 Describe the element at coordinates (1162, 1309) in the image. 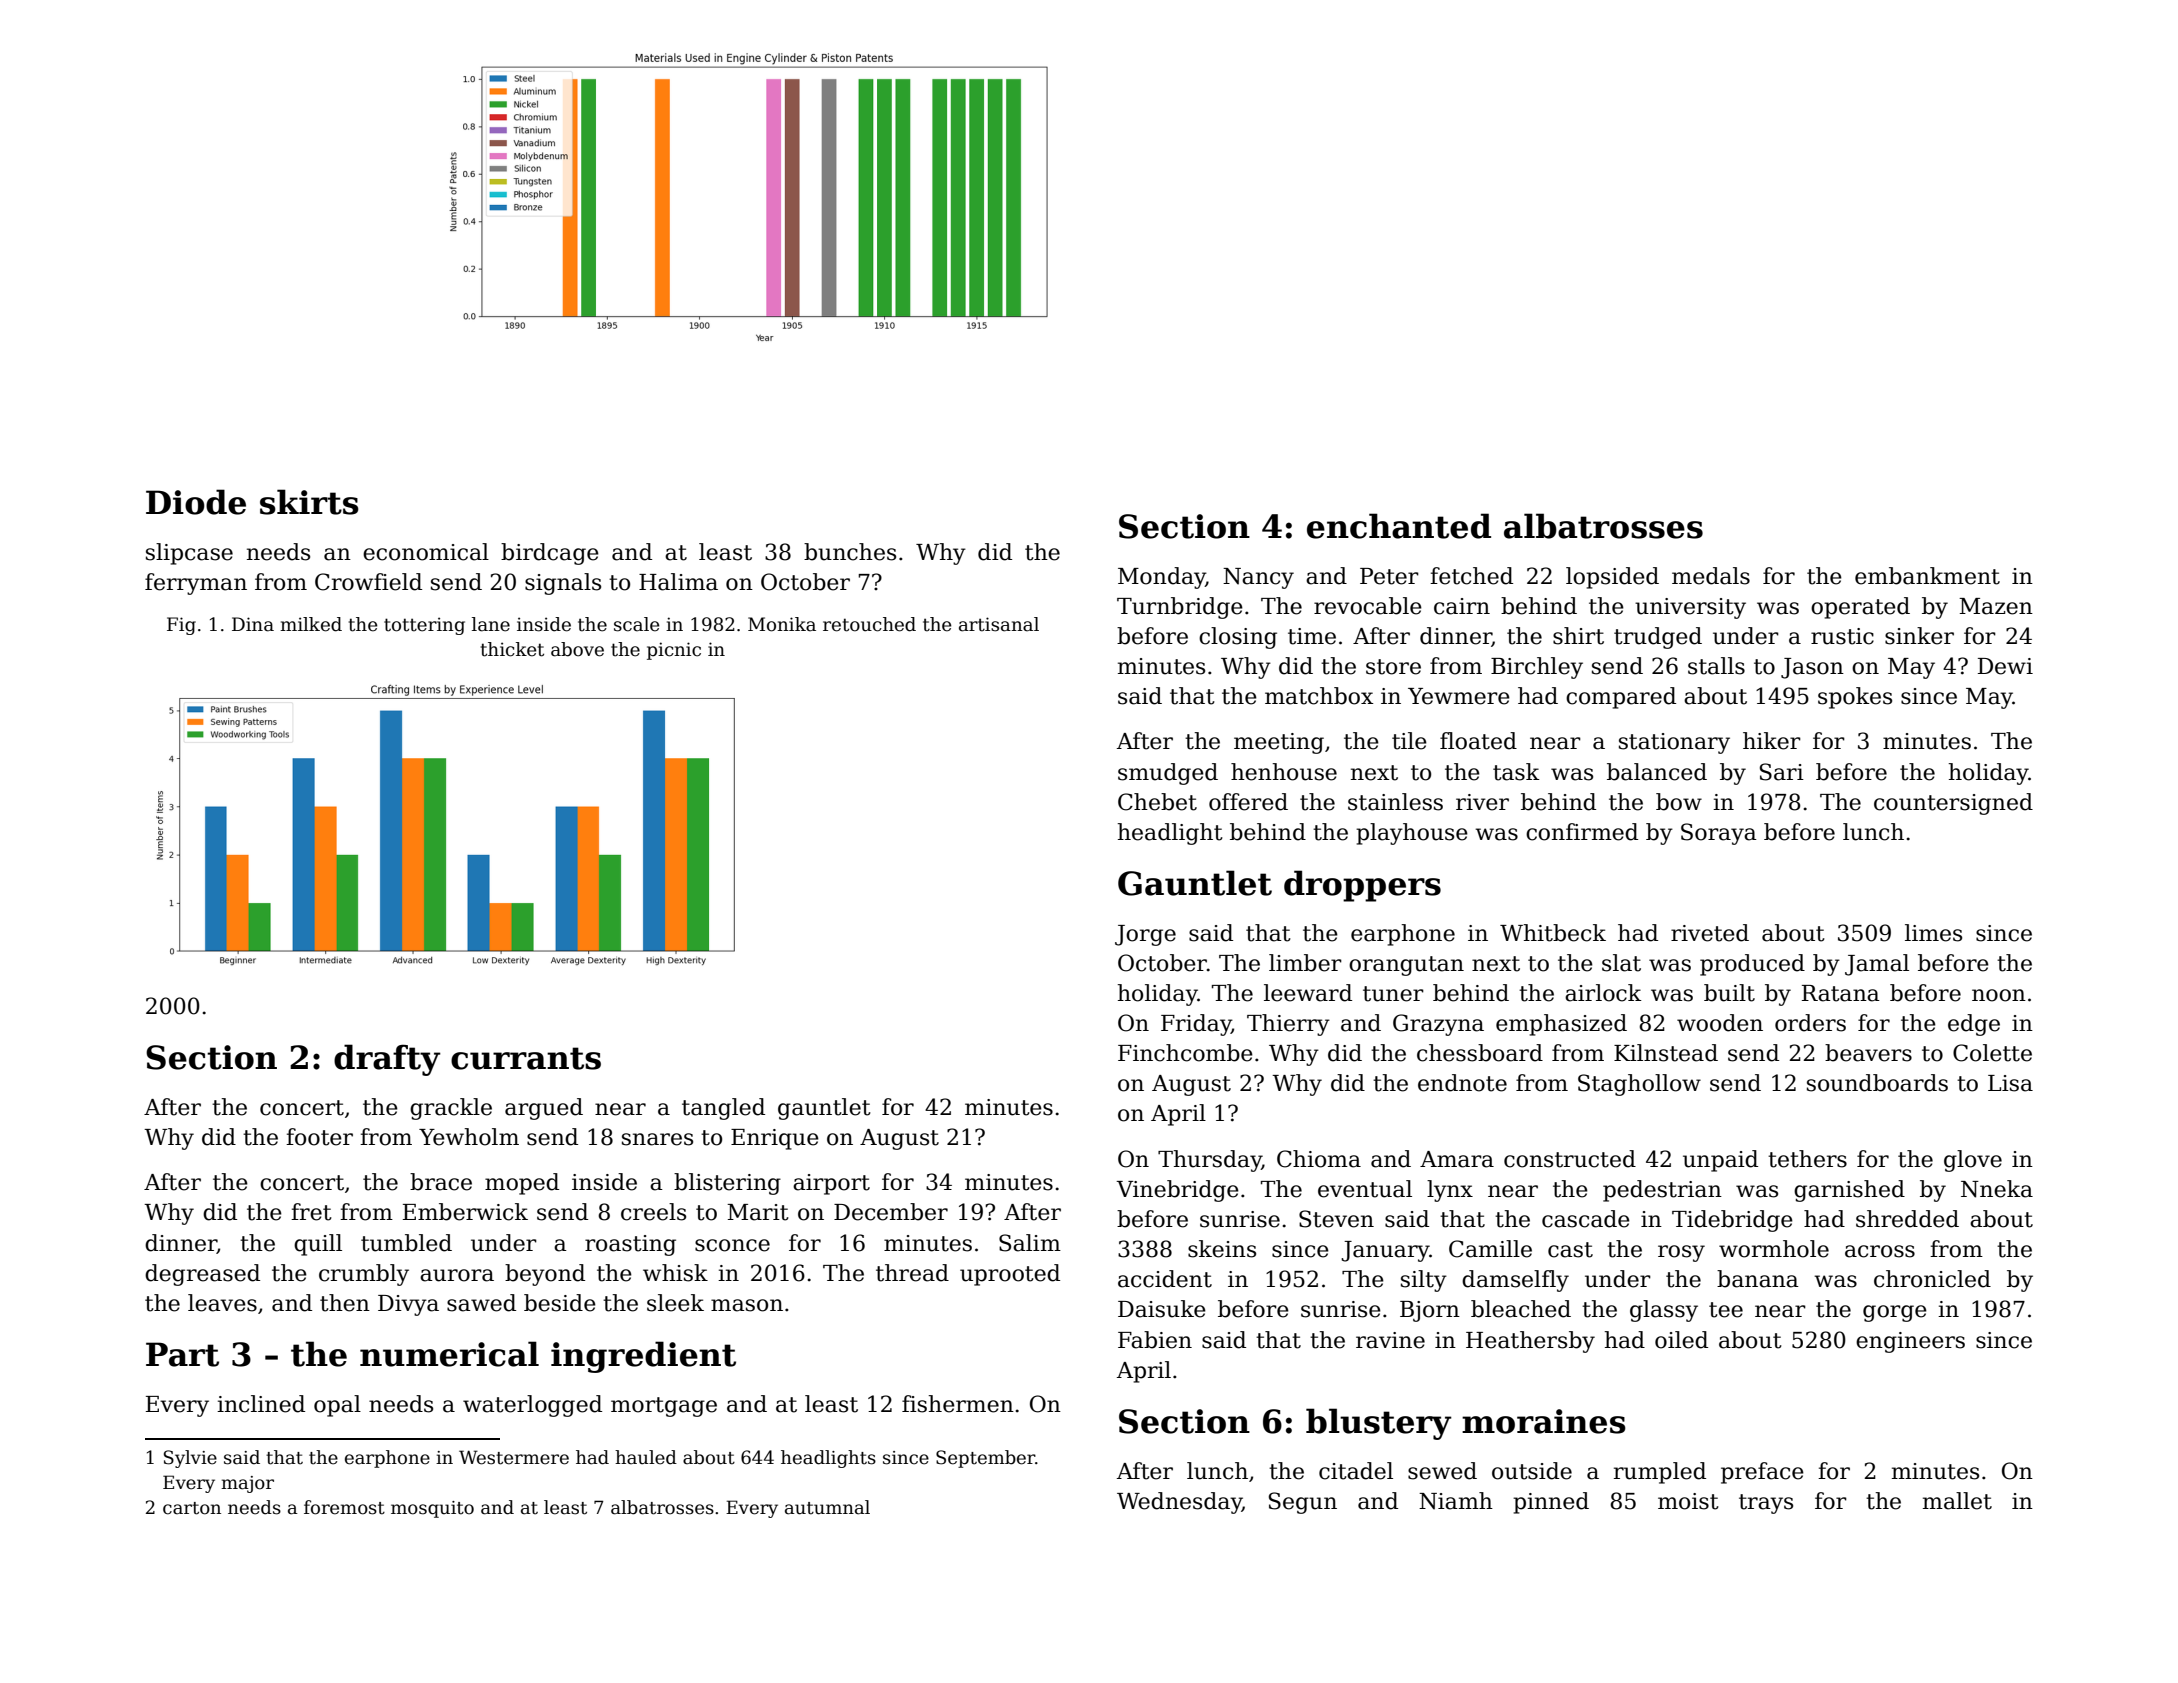

I see `Daisuke` at that location.
